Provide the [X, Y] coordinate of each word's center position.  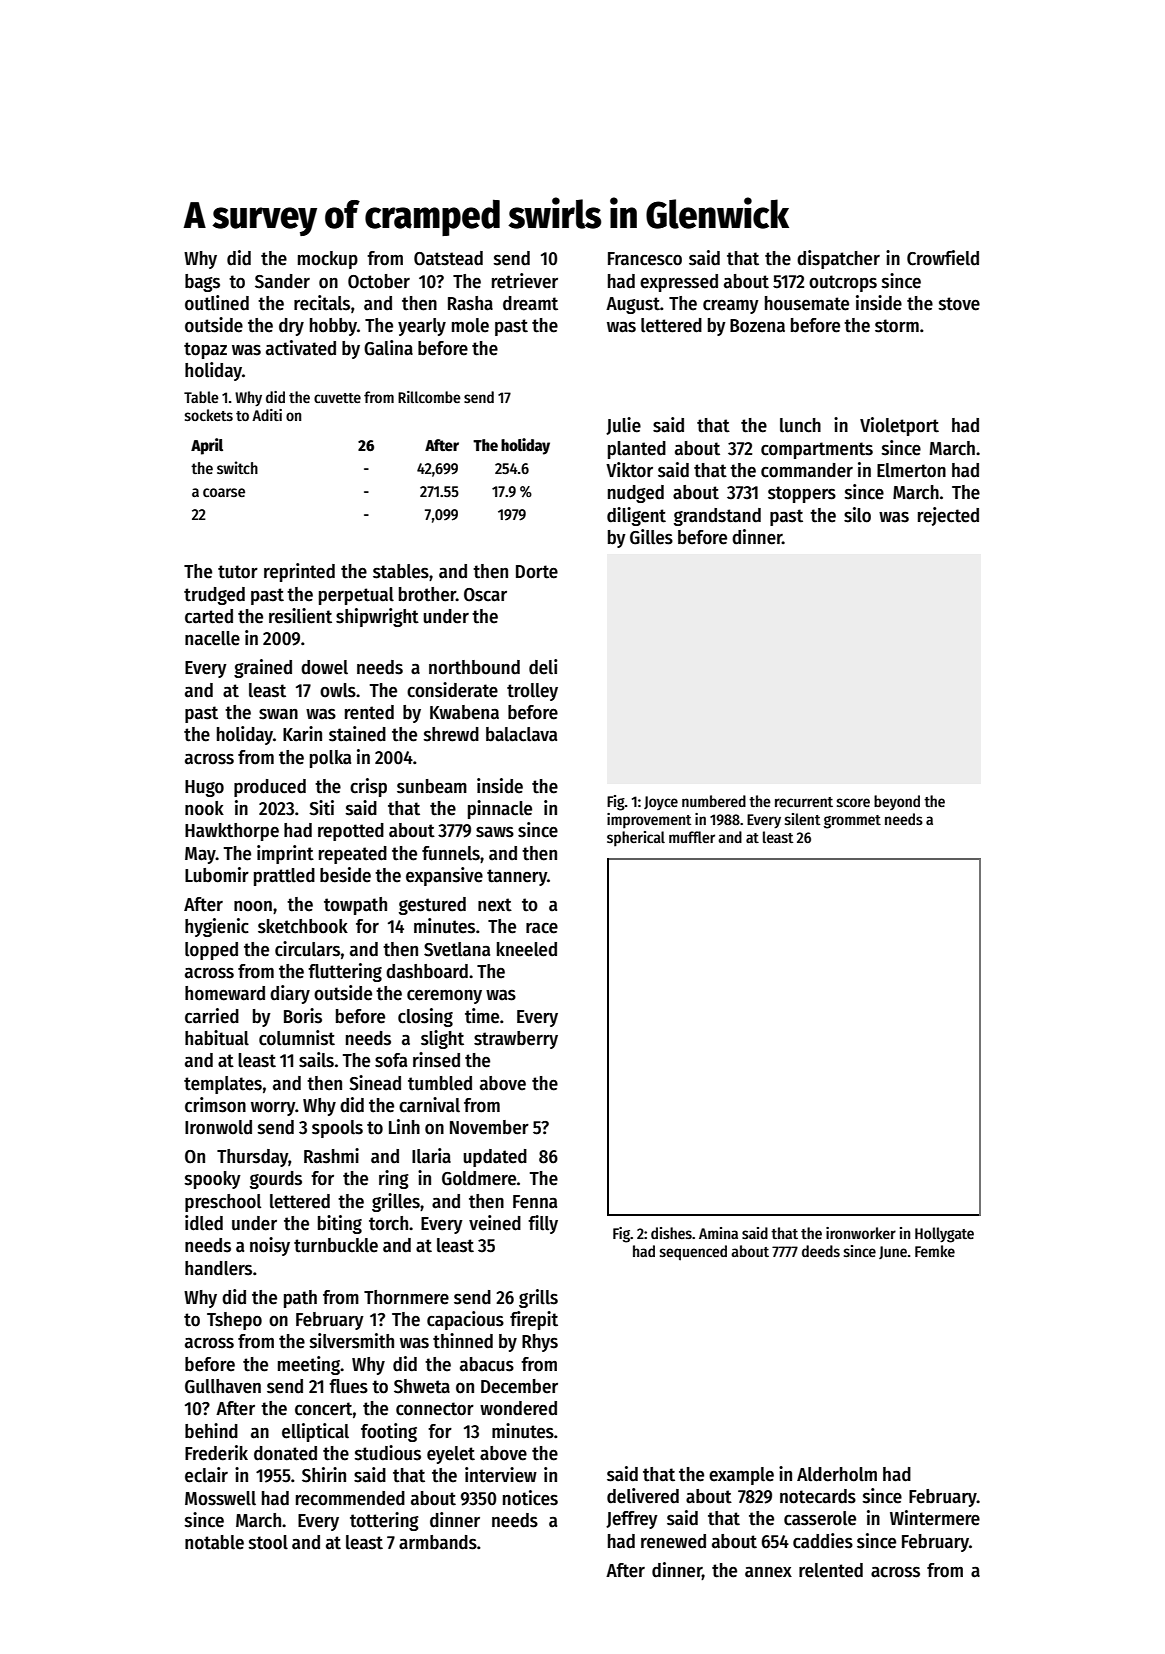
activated [301, 348]
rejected [948, 516]
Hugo [204, 788]
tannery [517, 877]
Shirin [324, 1475]
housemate [807, 303]
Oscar [485, 595]
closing [425, 1017]
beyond [897, 802]
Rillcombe [429, 397]
